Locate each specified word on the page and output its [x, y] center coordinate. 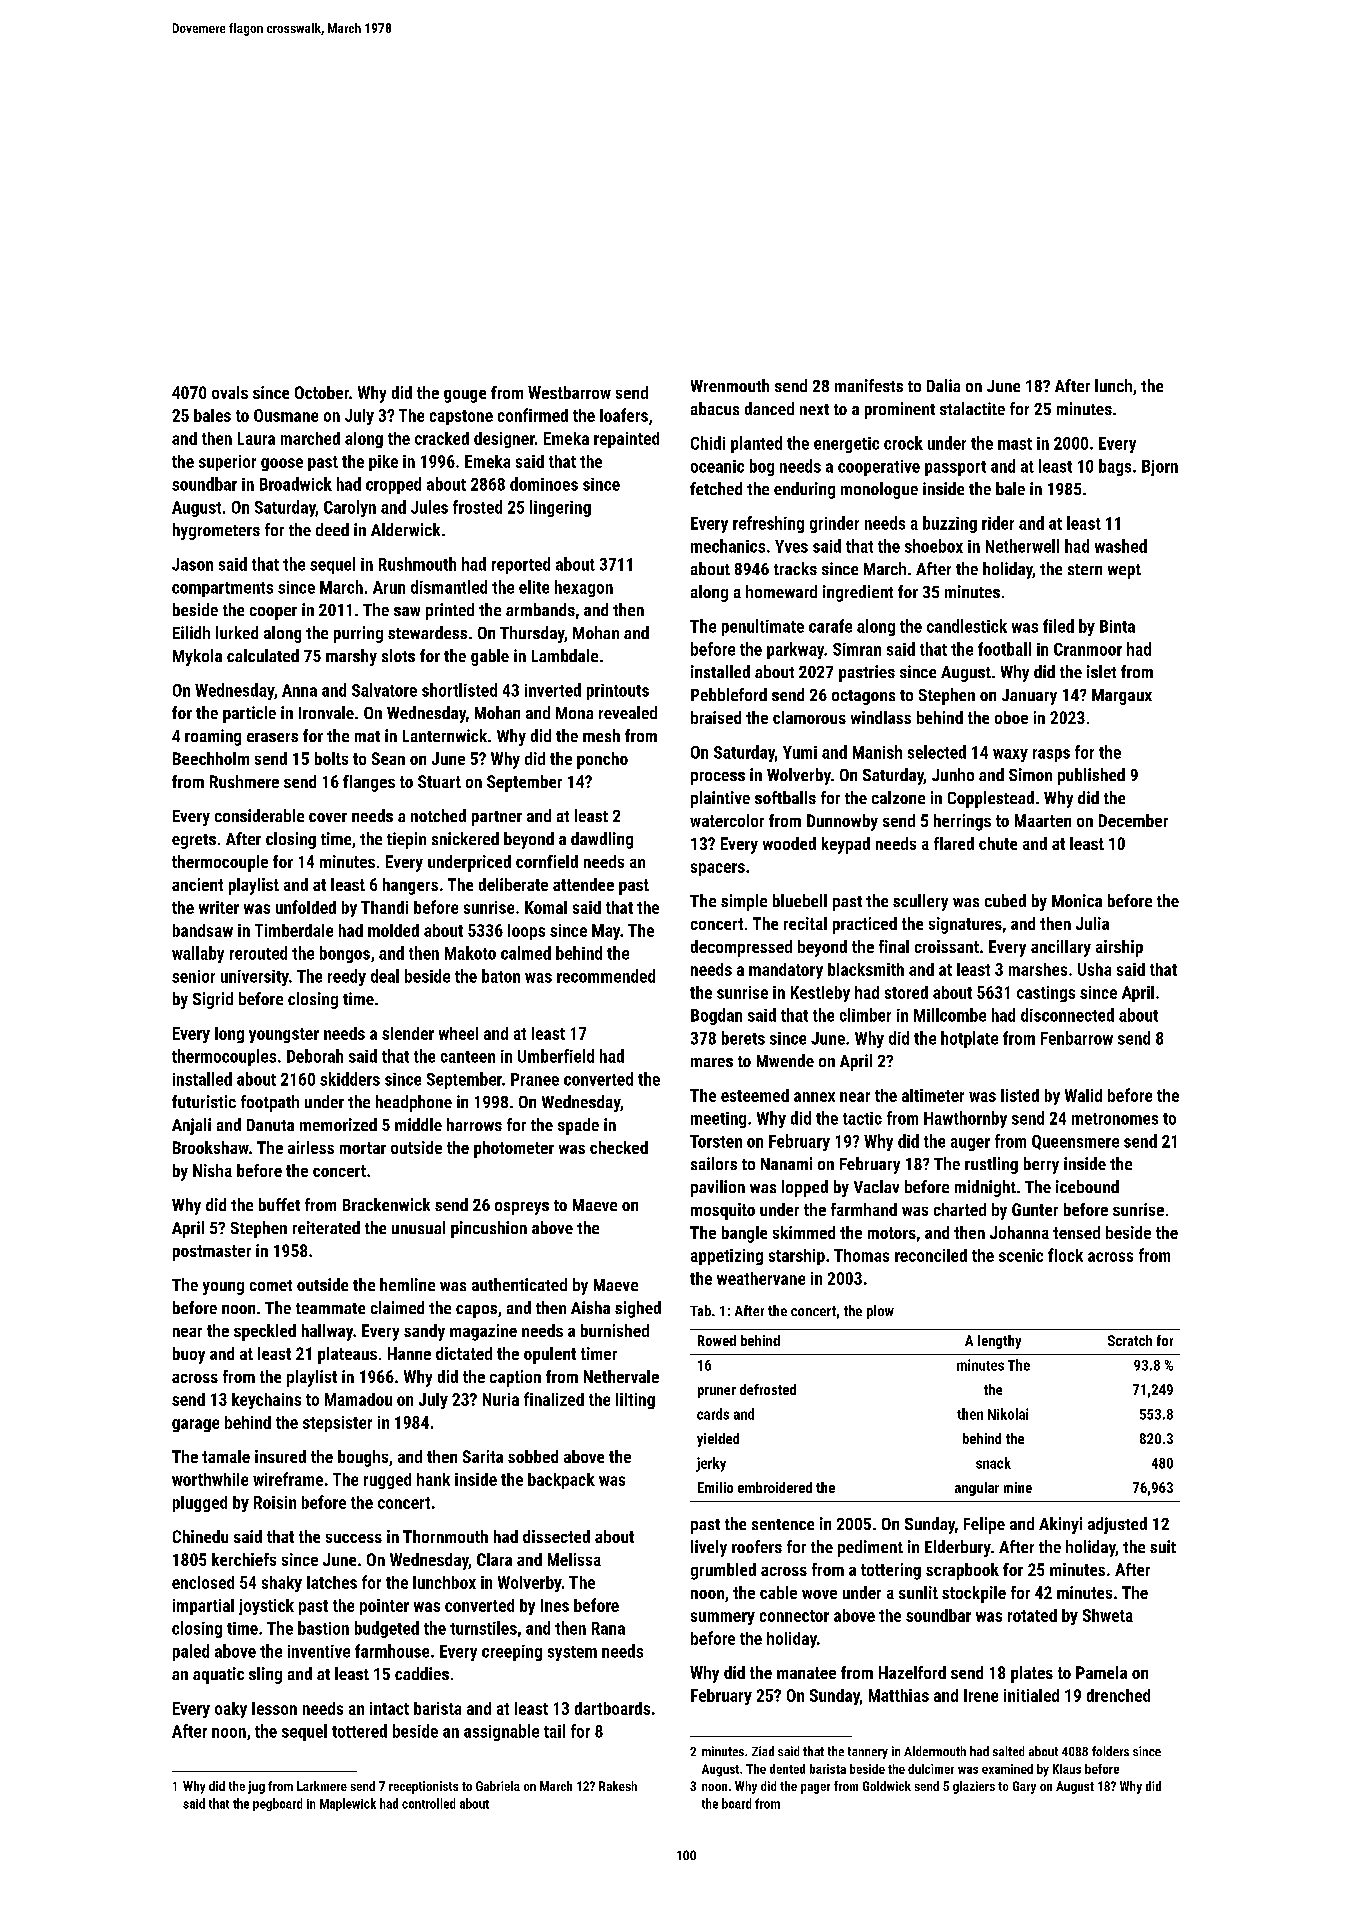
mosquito [723, 1211]
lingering [560, 508]
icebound [1087, 1186]
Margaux [1122, 697]
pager [815, 1789]
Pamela [1101, 1672]
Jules [429, 507]
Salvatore [384, 690]
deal [385, 976]
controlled [428, 1803]
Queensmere [1075, 1142]
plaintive [720, 799]
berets [743, 1038]
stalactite [972, 408]
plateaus [347, 1355]
